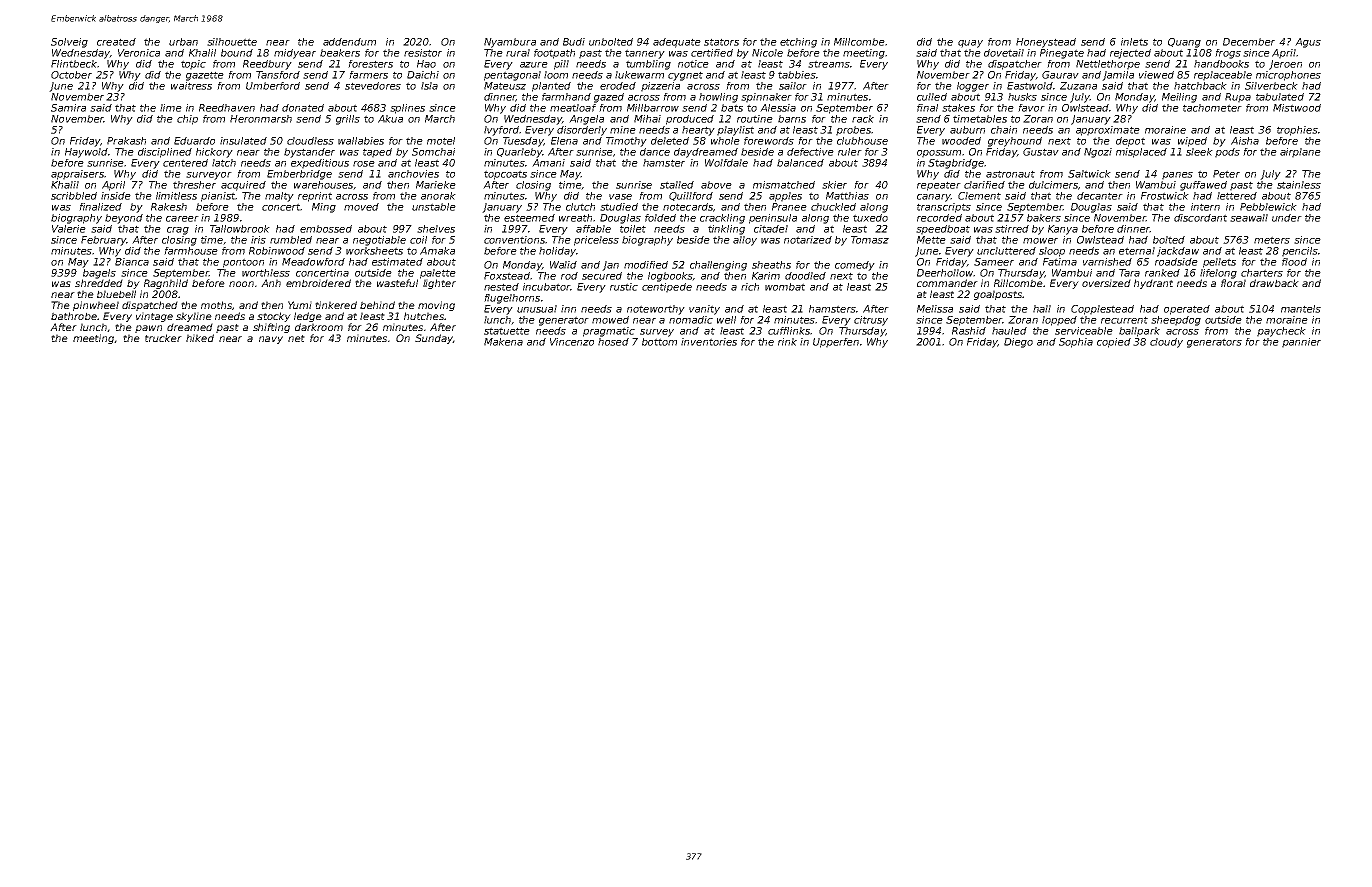 This screenshot has width=1372, height=887. I want to click on Rillcombe, so click(1018, 283).
